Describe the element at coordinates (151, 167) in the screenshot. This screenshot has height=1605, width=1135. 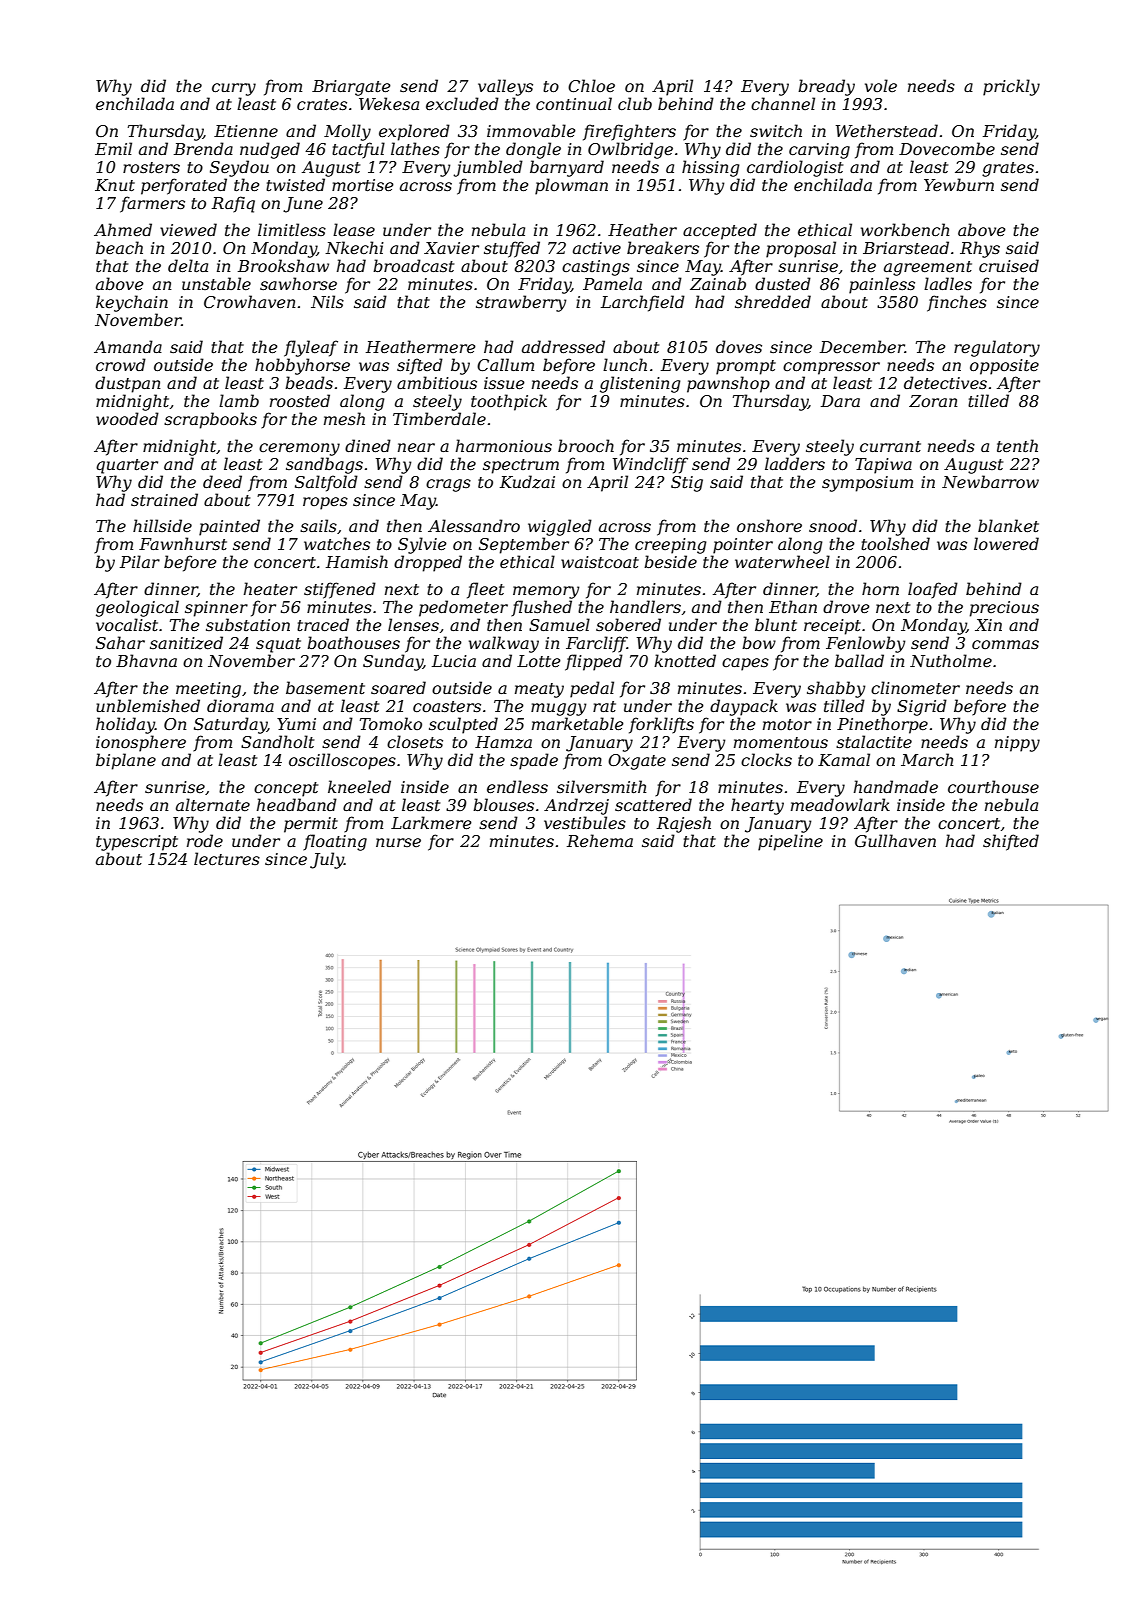
I see `rosters` at that location.
